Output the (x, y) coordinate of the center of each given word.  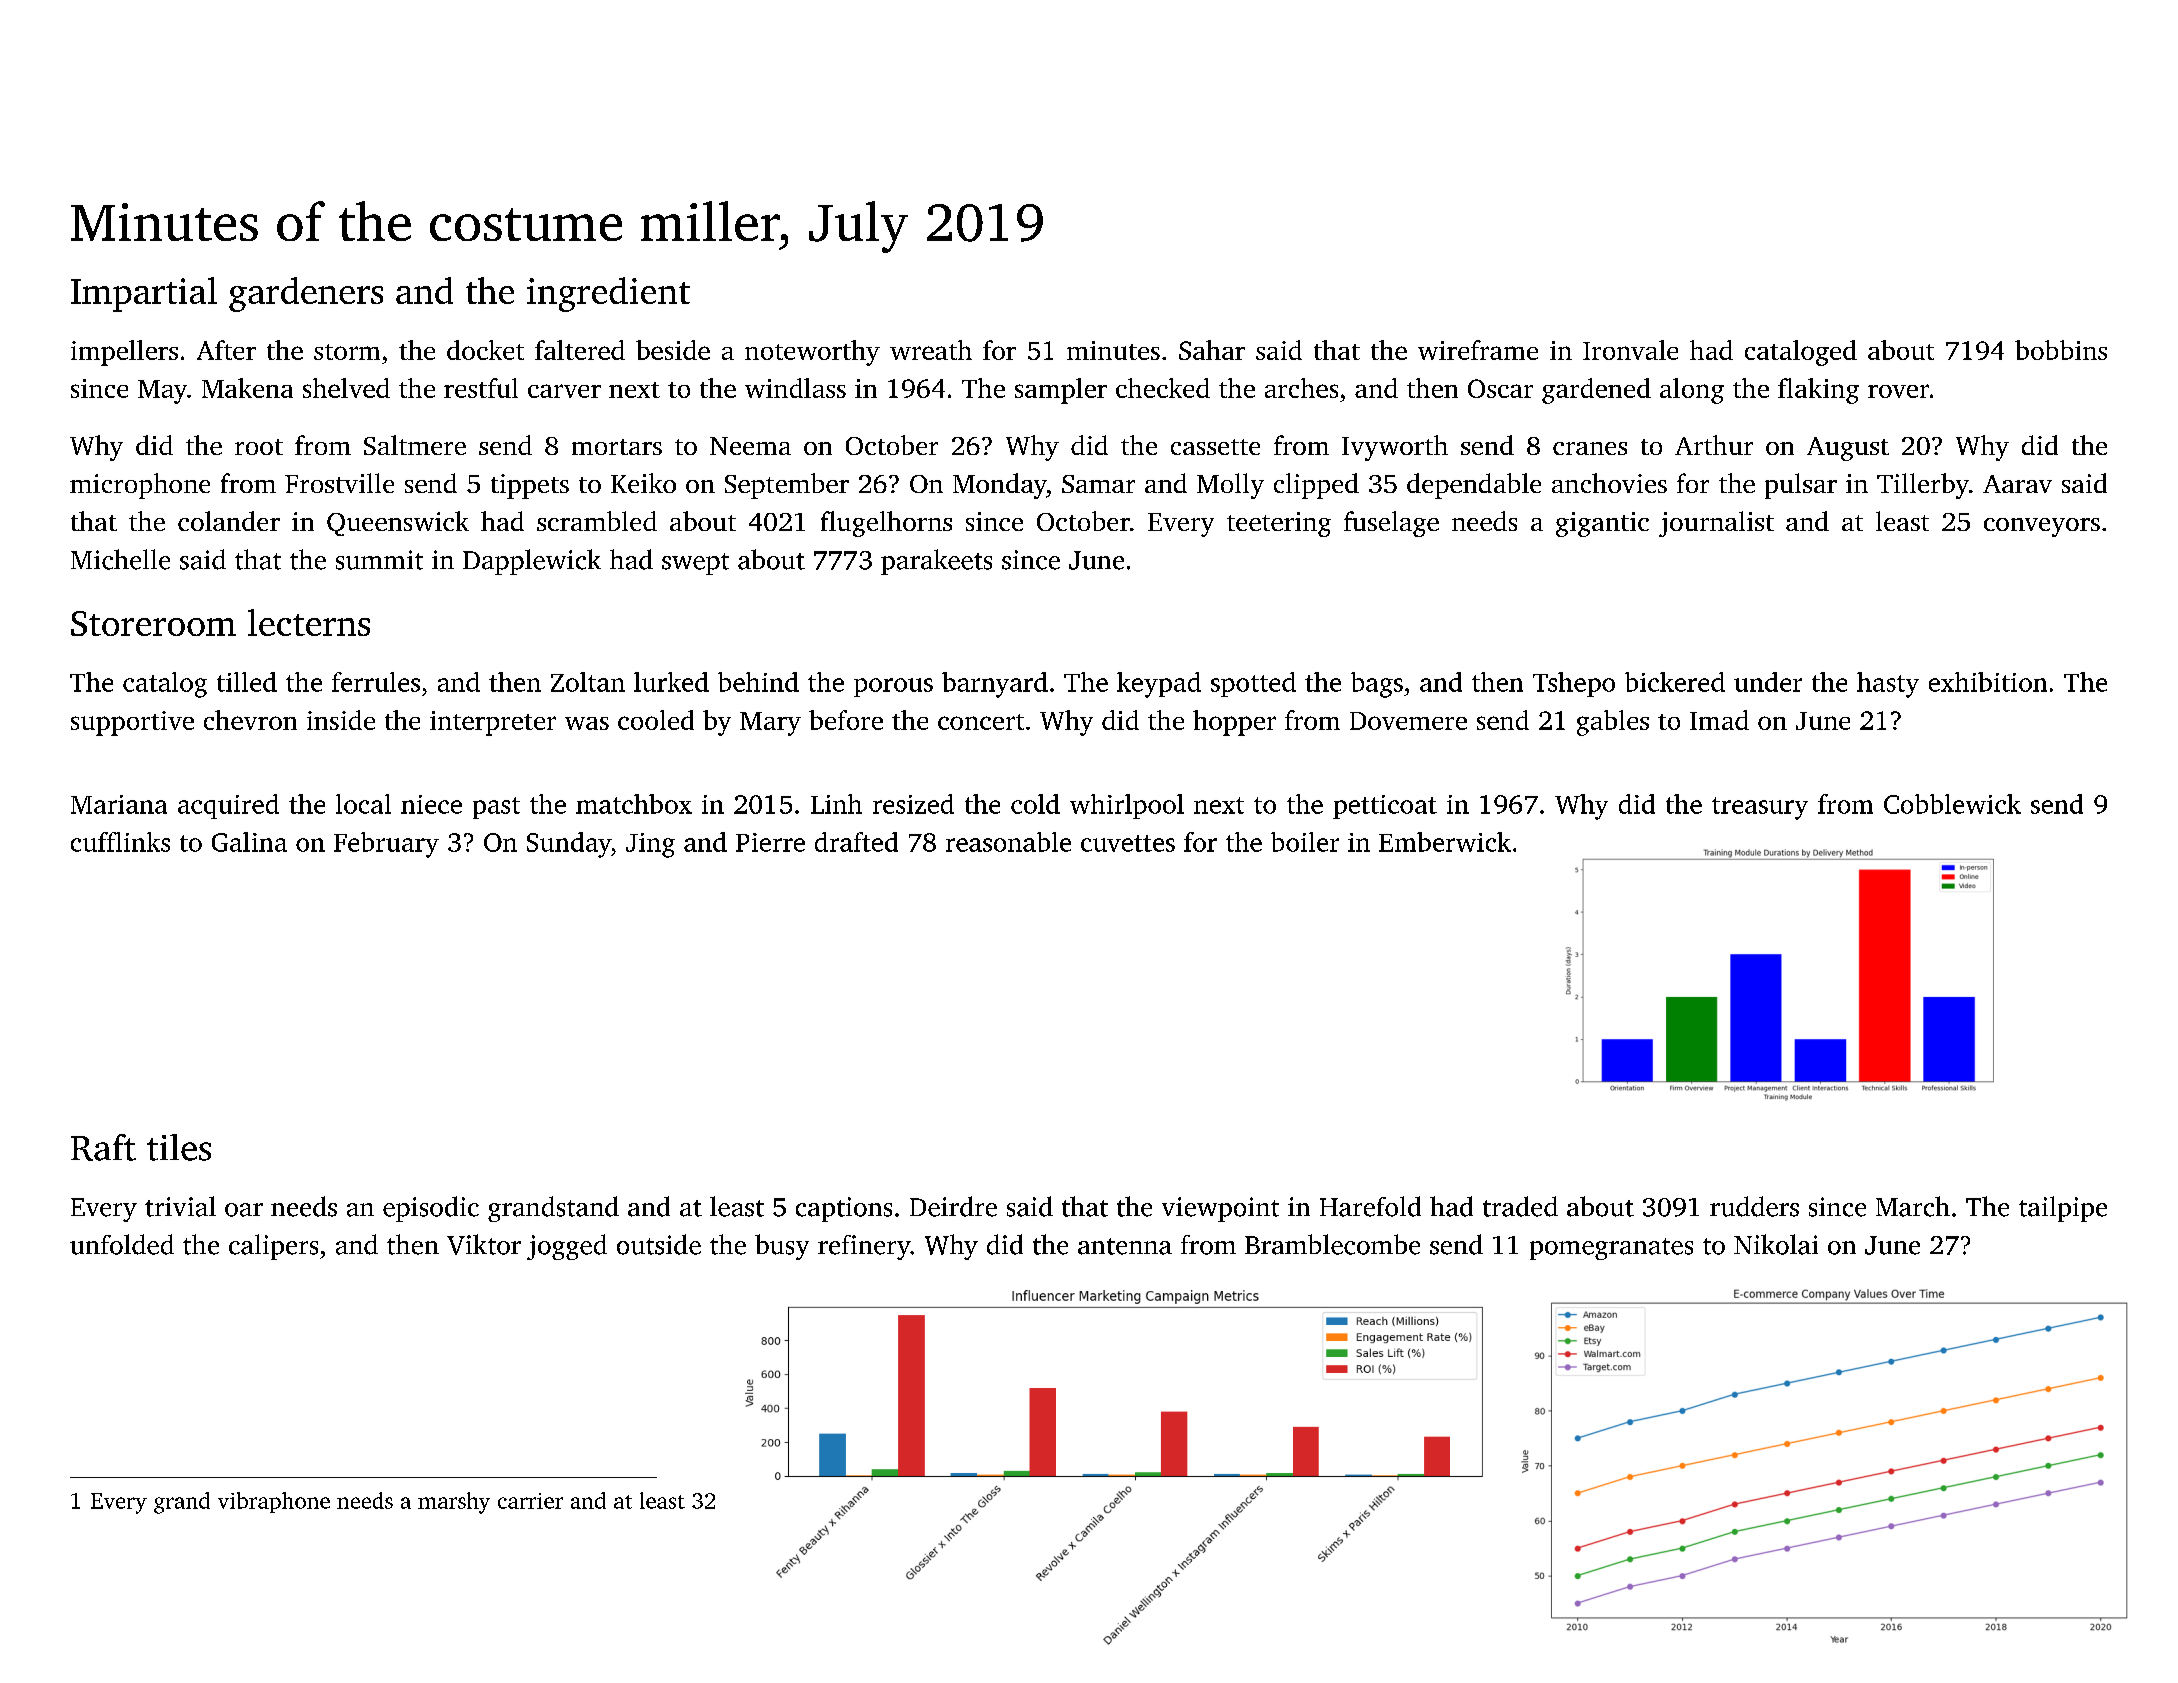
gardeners (306, 294)
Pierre (770, 842)
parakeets (936, 562)
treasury (1760, 808)
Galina (249, 842)
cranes (1590, 448)
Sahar (1212, 350)
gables (1613, 723)
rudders (1754, 1206)
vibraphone (274, 1502)
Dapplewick (532, 562)
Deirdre (953, 1206)
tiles (179, 1147)
